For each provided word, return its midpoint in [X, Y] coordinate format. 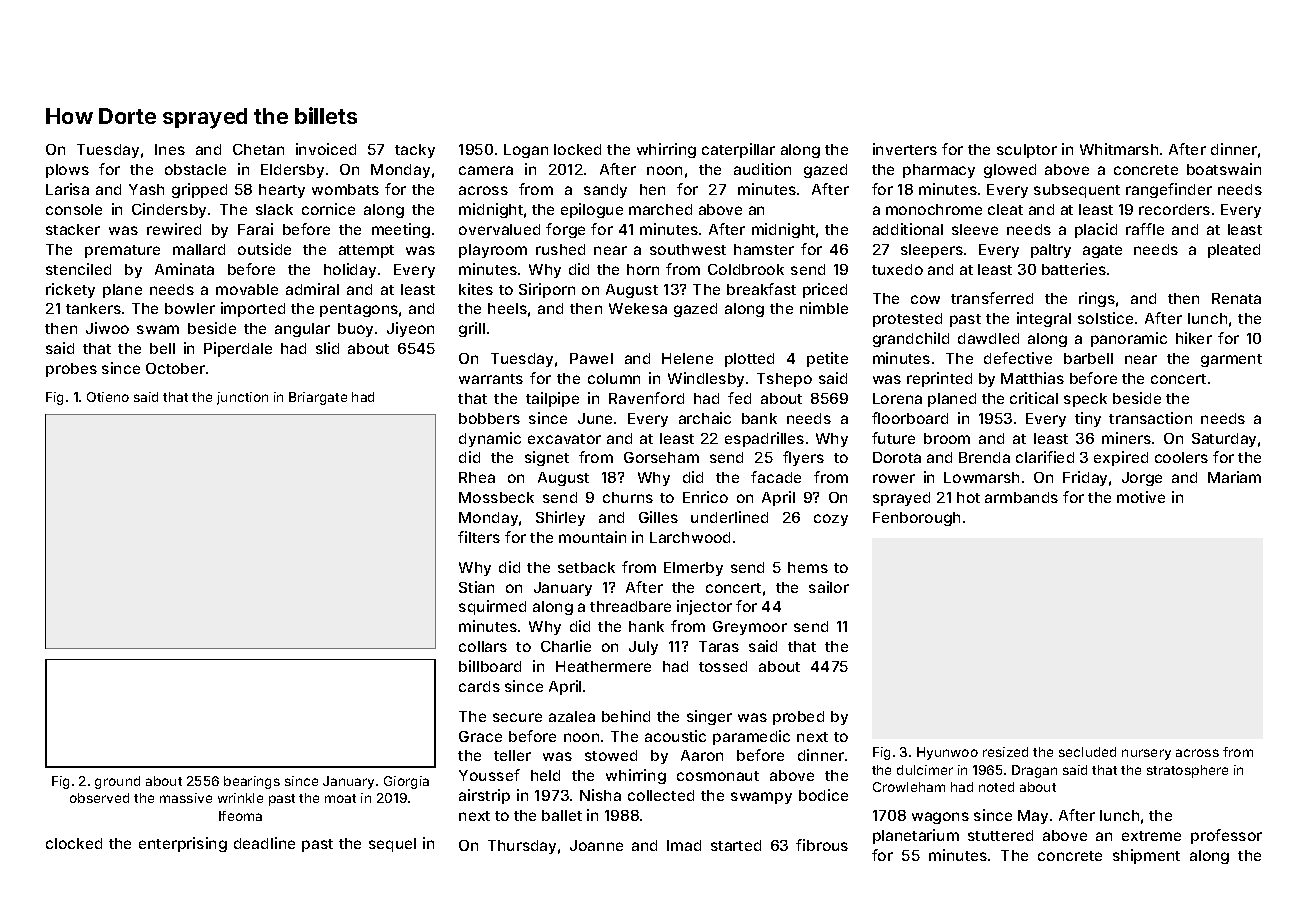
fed [739, 398]
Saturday [1224, 440]
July [643, 648]
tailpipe [552, 399]
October [175, 368]
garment [1231, 360]
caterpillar [738, 150]
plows [67, 171]
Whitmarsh [1119, 149]
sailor [829, 587]
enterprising [183, 844]
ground [117, 782]
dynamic [490, 439]
